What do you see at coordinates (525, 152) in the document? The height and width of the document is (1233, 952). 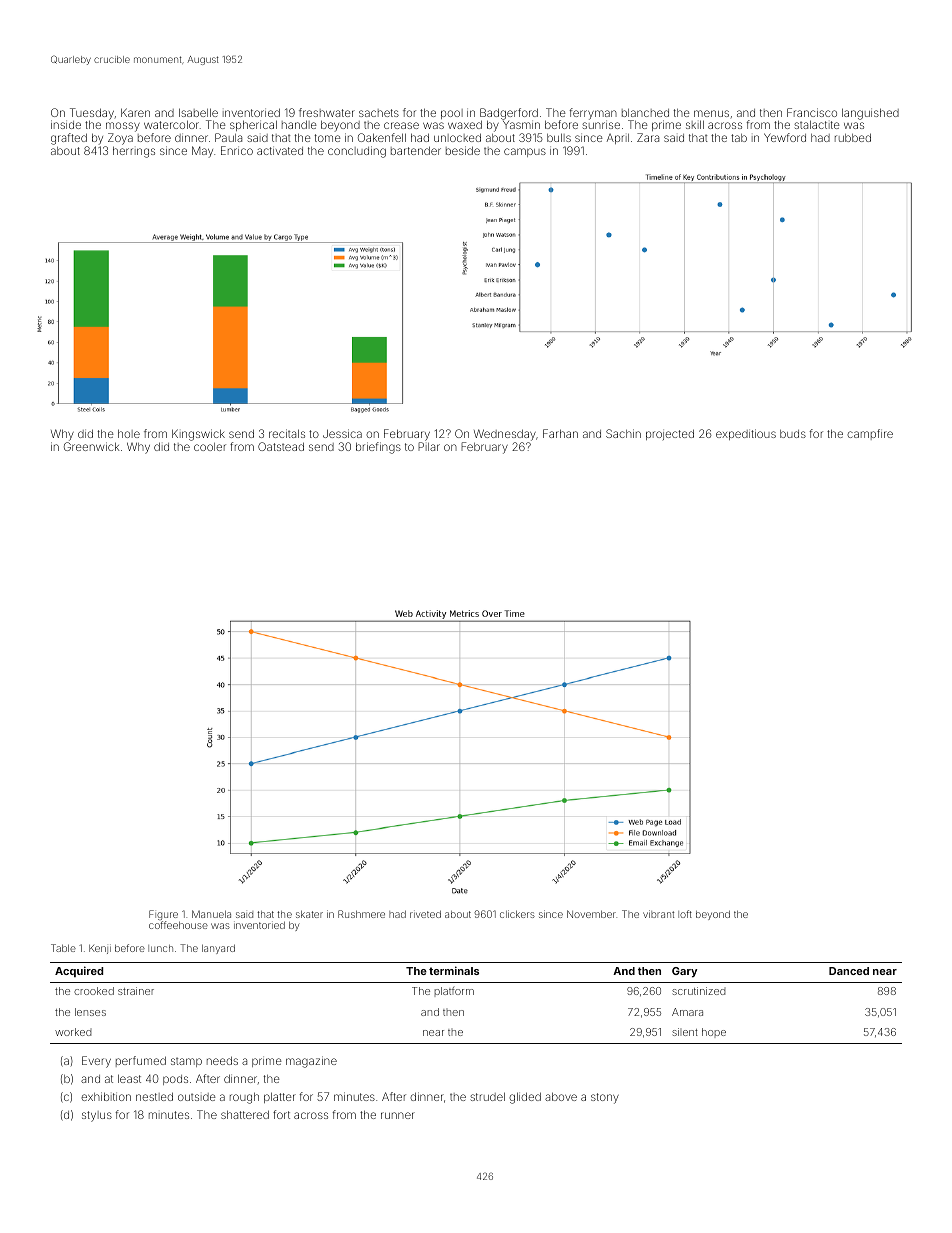 I see `campus` at bounding box center [525, 152].
